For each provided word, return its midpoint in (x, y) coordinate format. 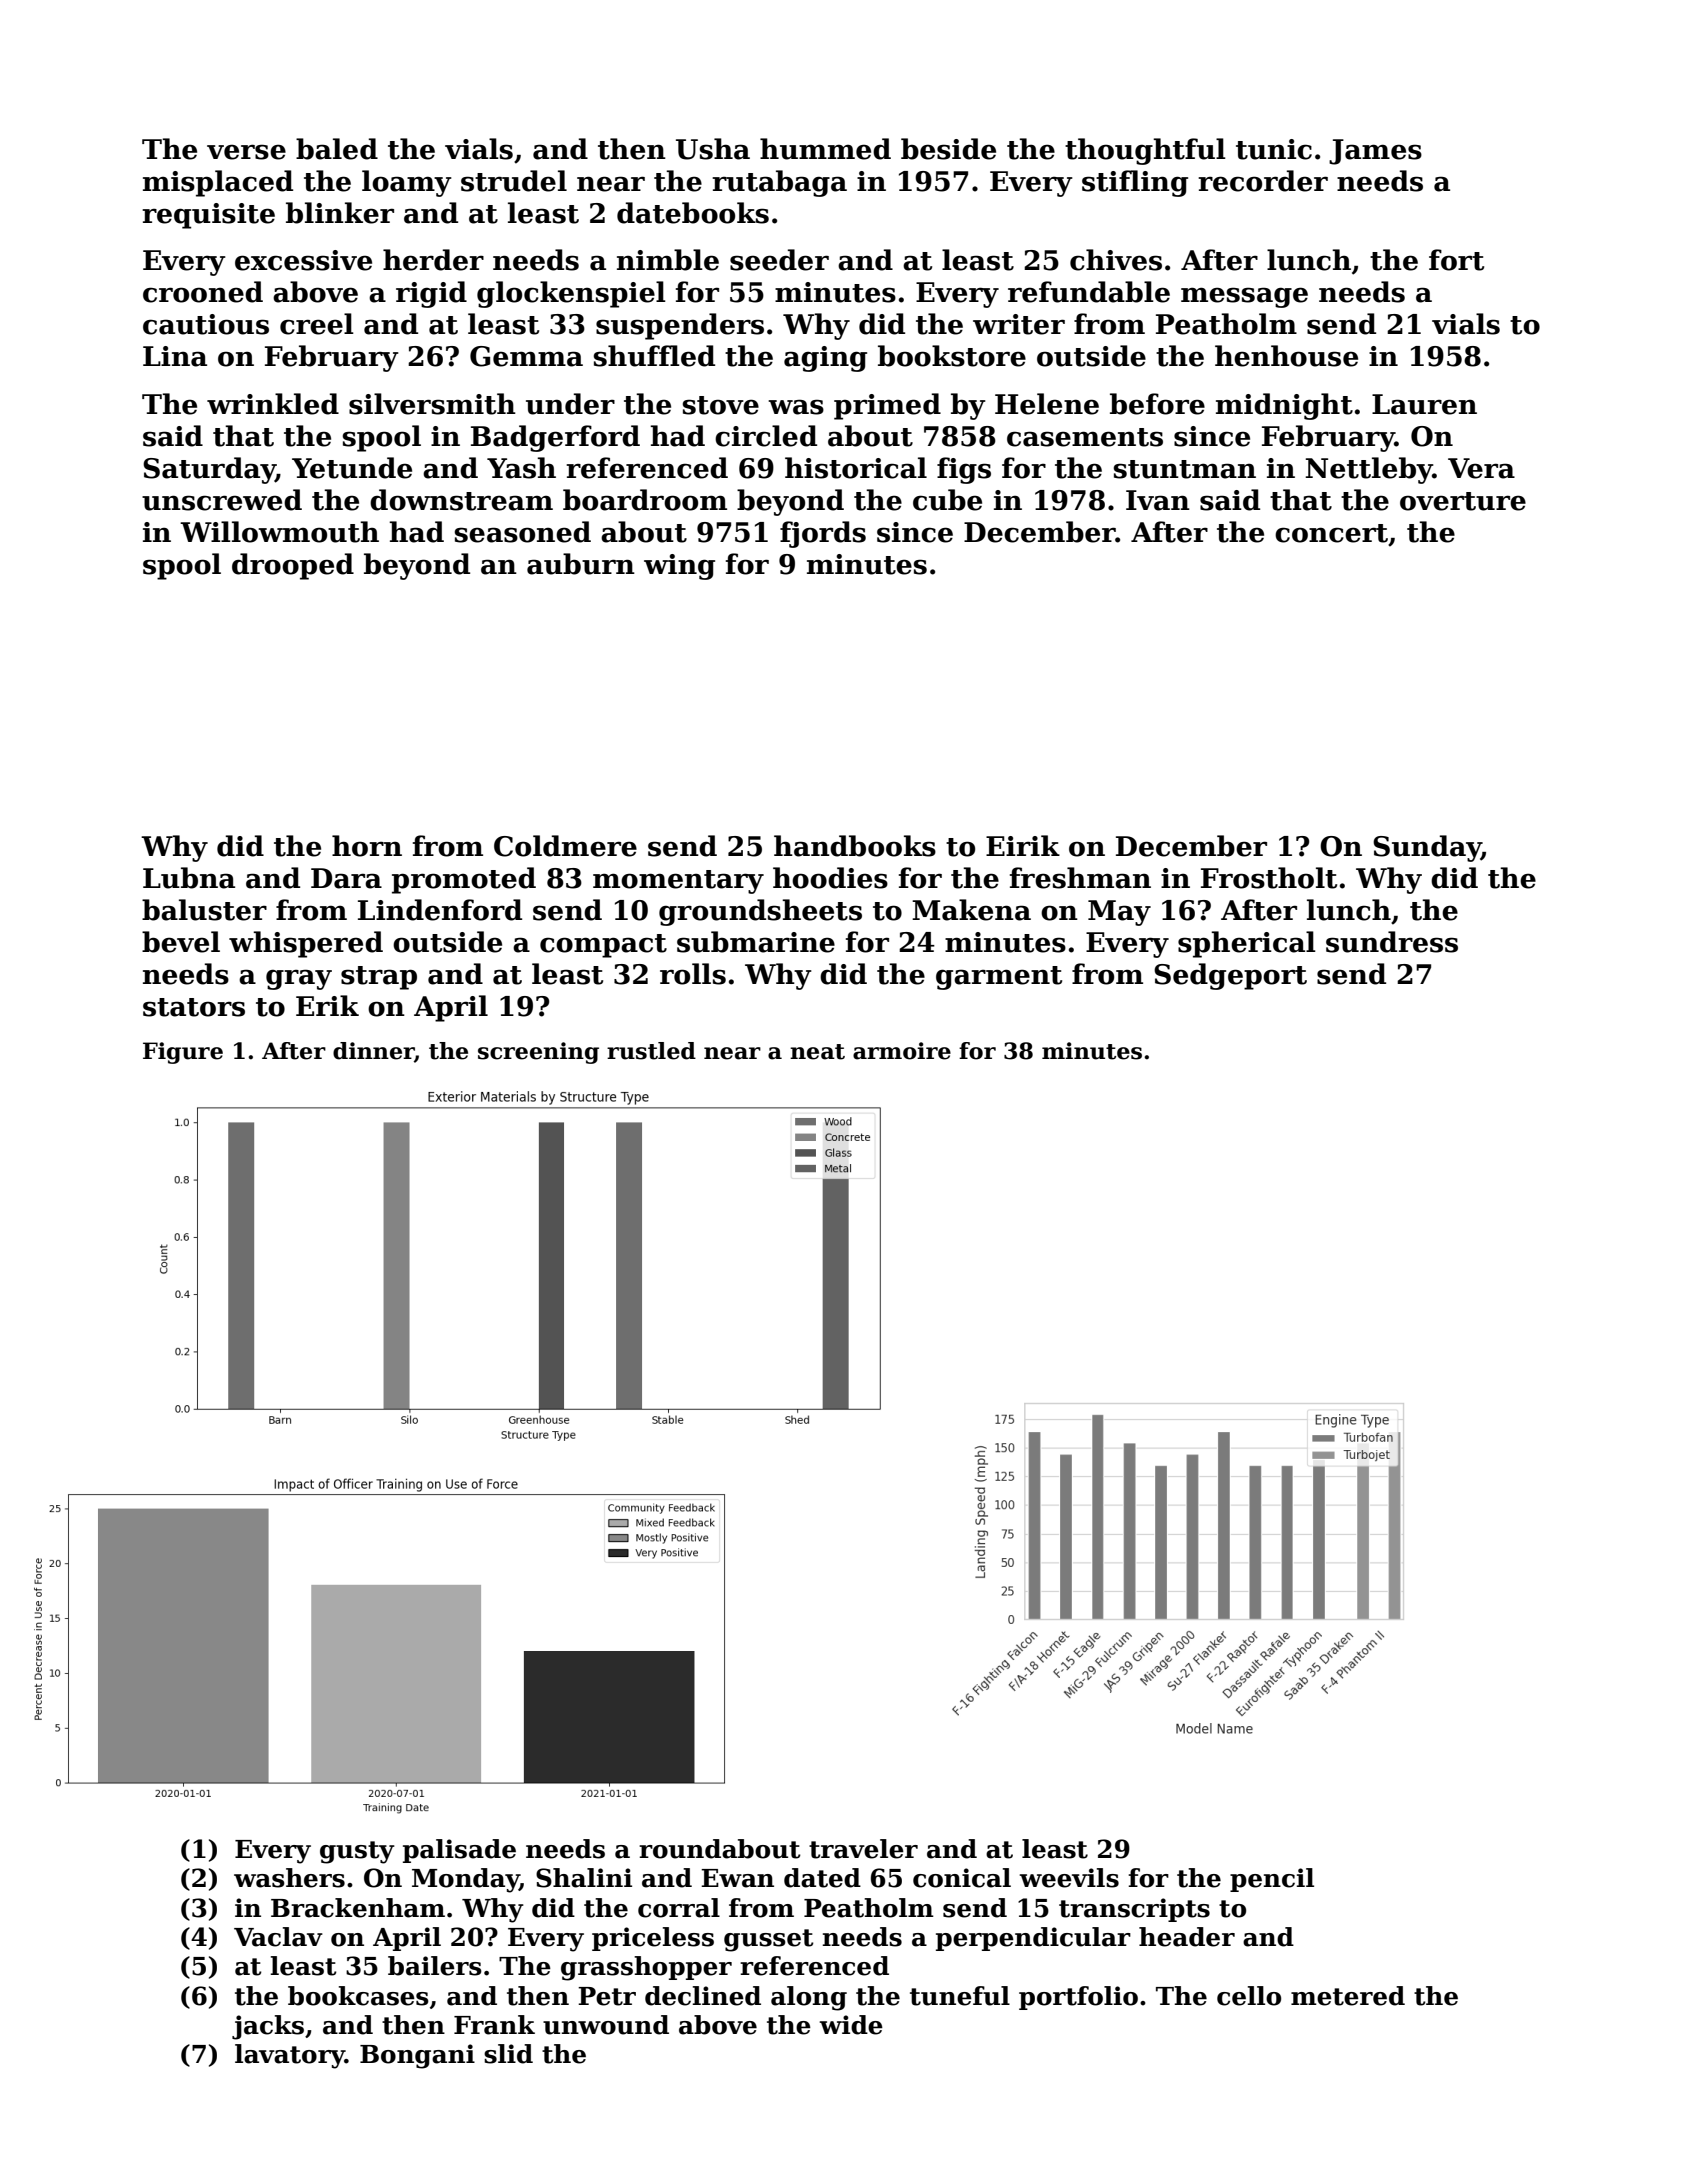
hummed (825, 149)
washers (289, 1878)
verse (246, 152)
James (1375, 152)
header (1187, 1937)
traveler (863, 1849)
